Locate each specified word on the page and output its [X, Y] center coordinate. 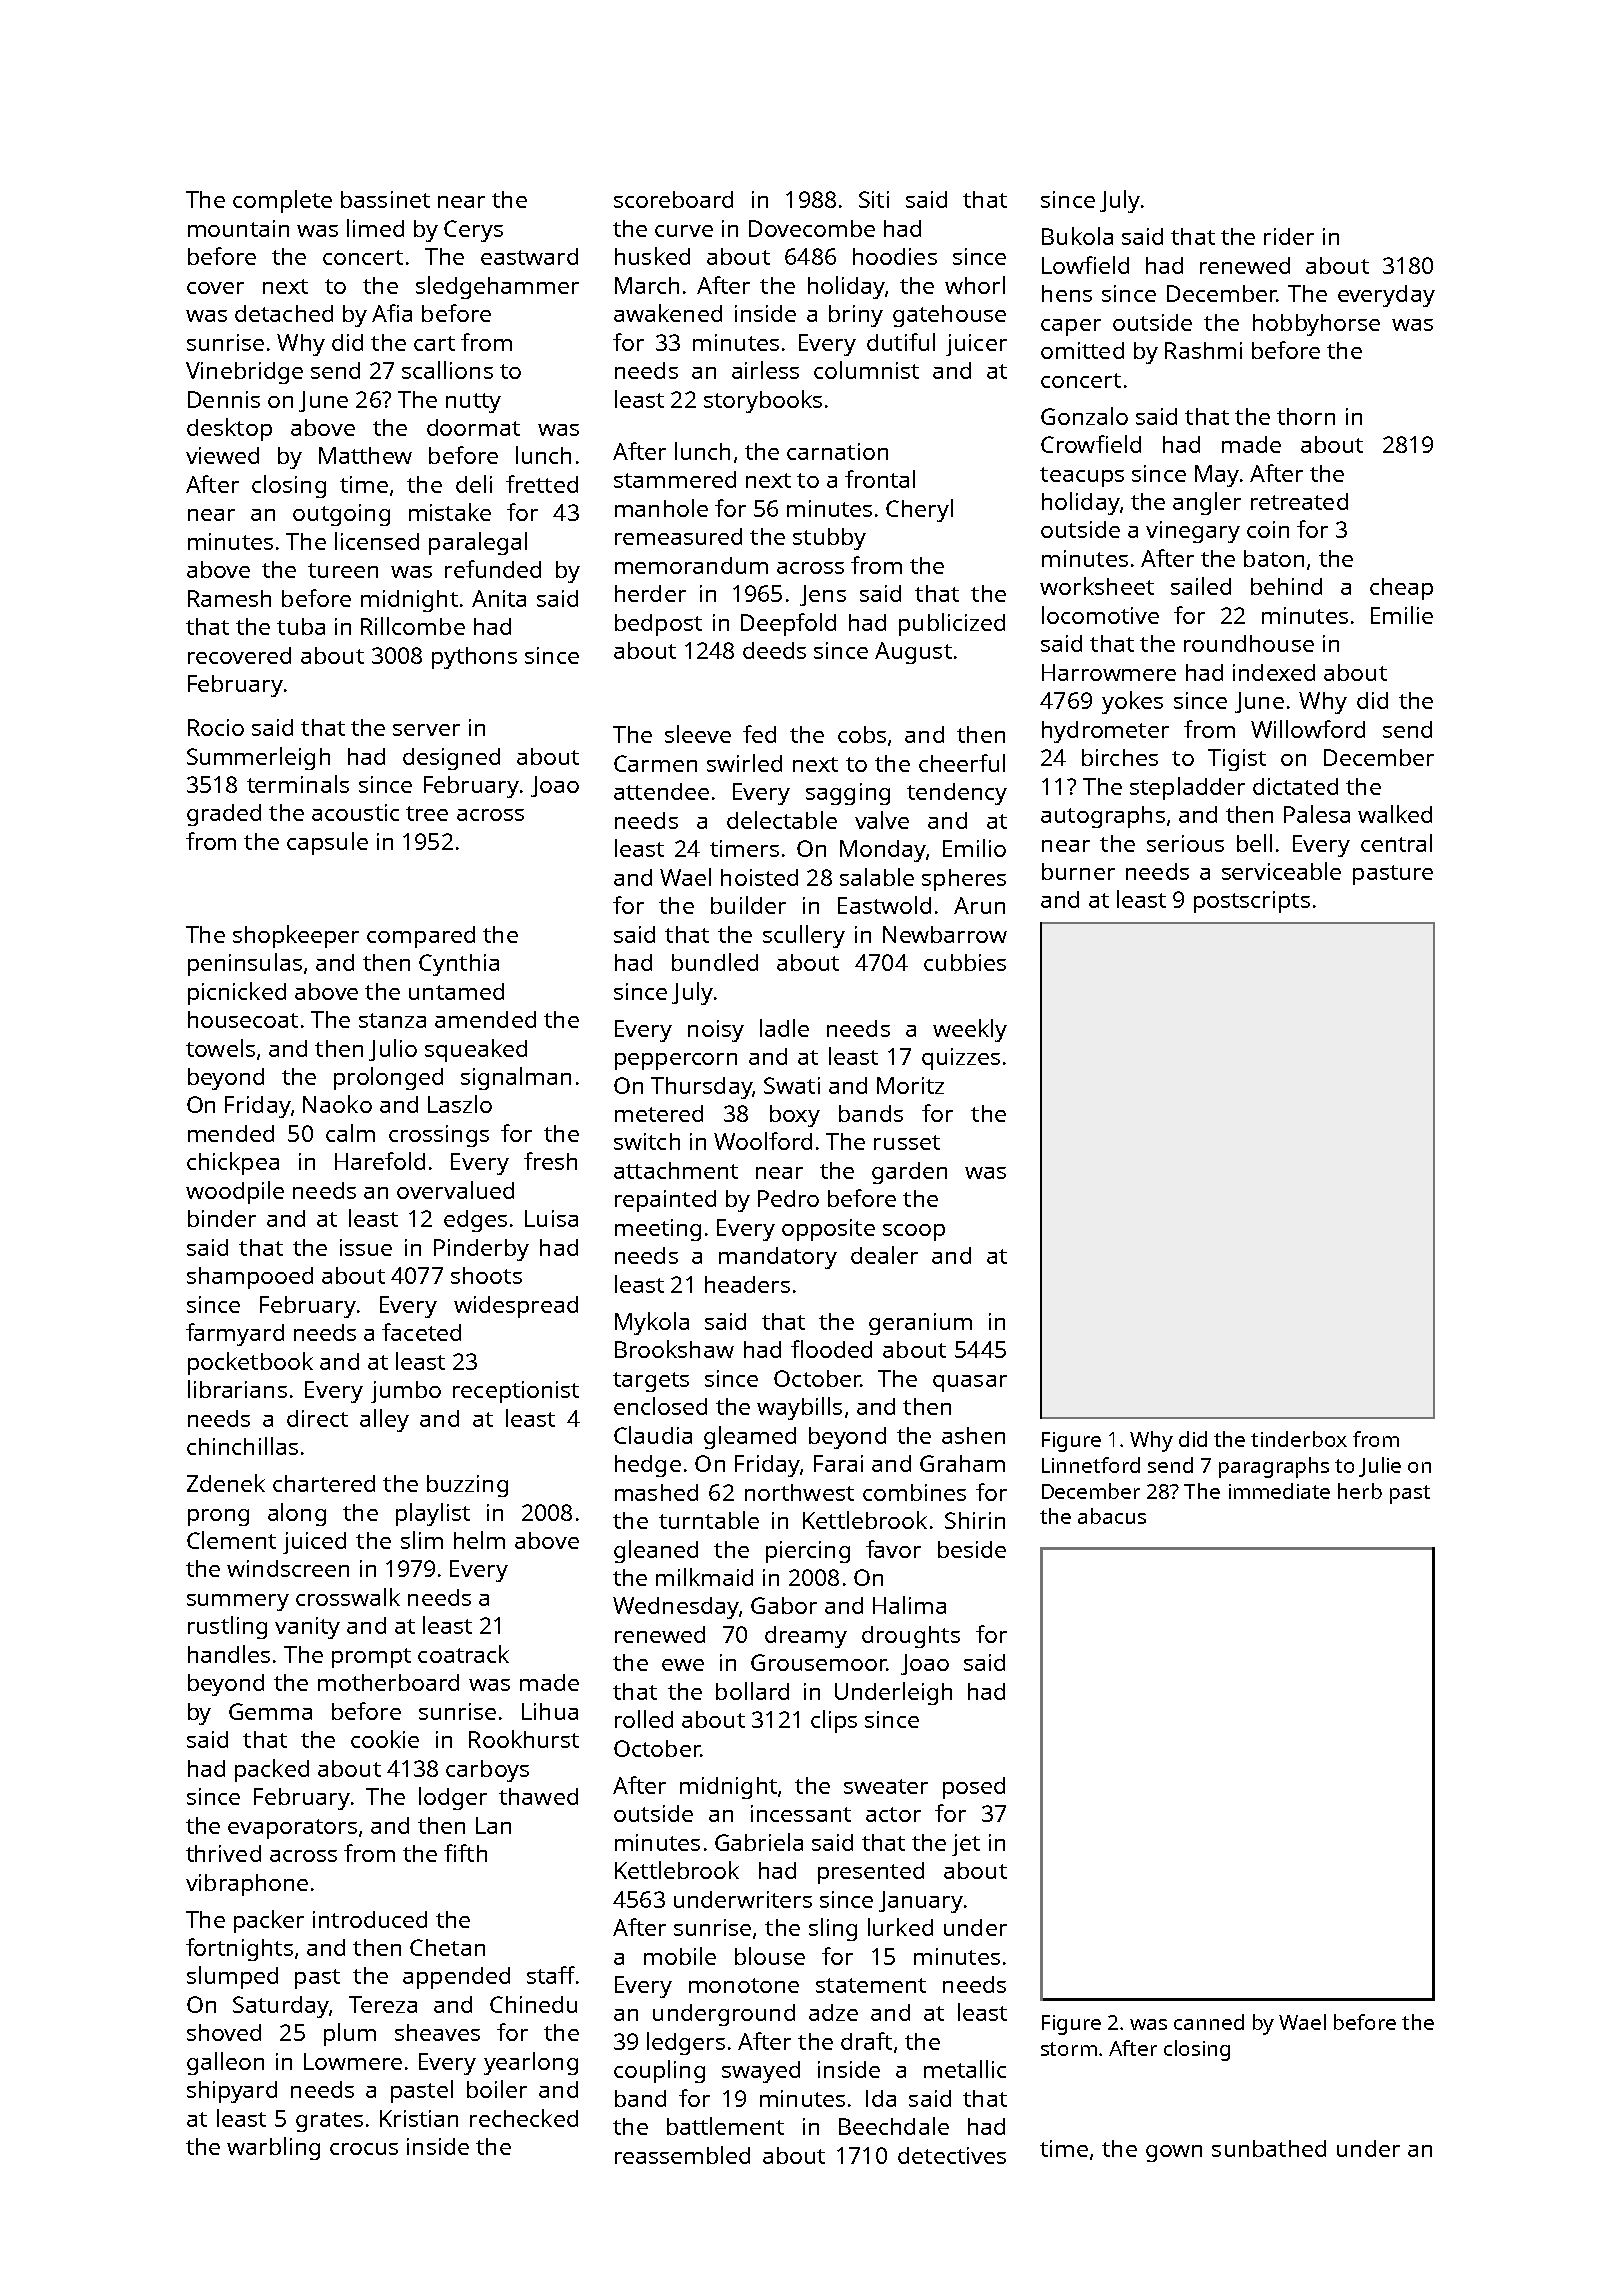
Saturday [281, 2007]
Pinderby [481, 1250]
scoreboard [673, 199]
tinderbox [1299, 1439]
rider [1289, 236]
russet [907, 1142]
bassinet [385, 199]
